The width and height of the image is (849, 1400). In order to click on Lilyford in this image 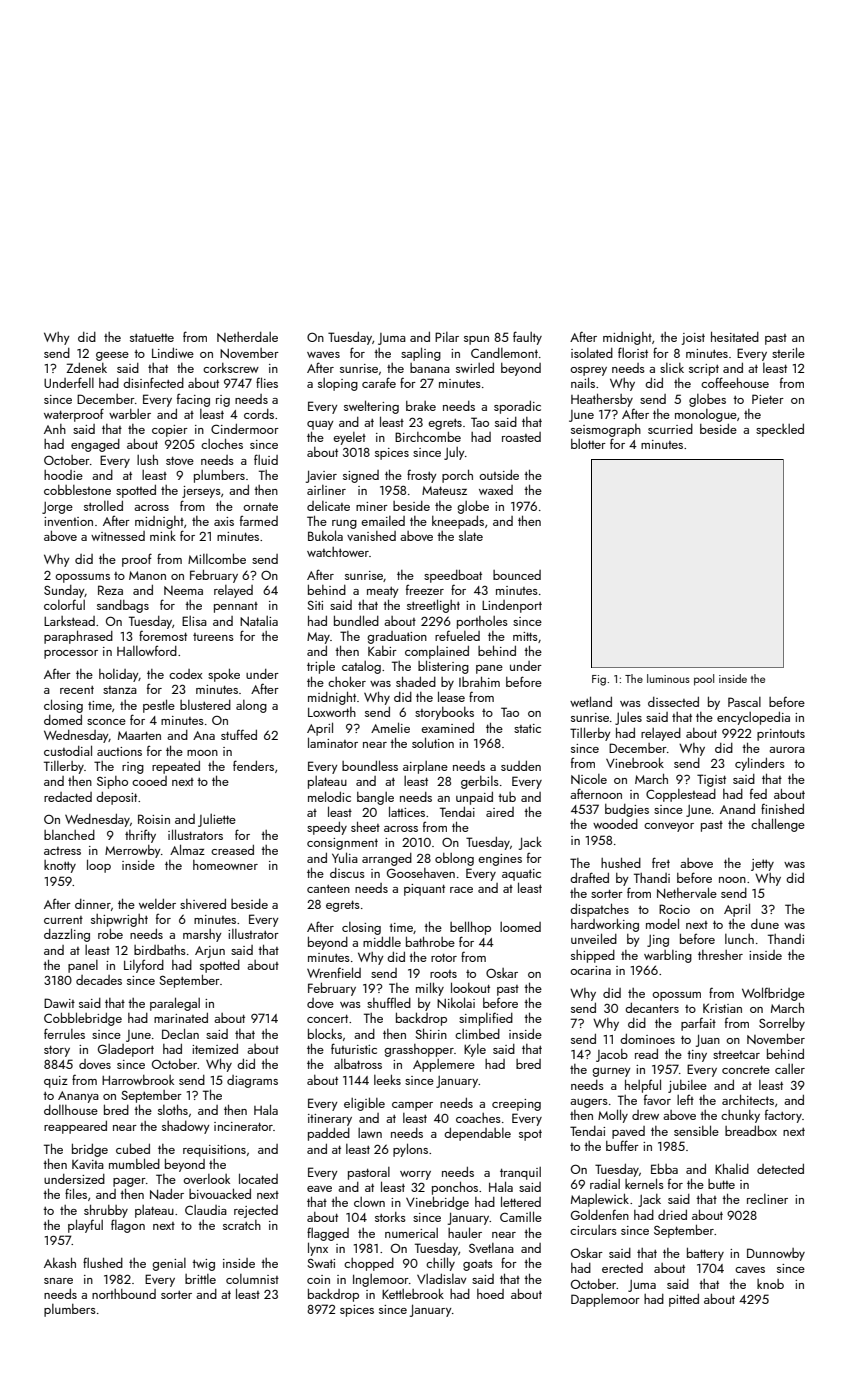, I will do `click(144, 966)`.
